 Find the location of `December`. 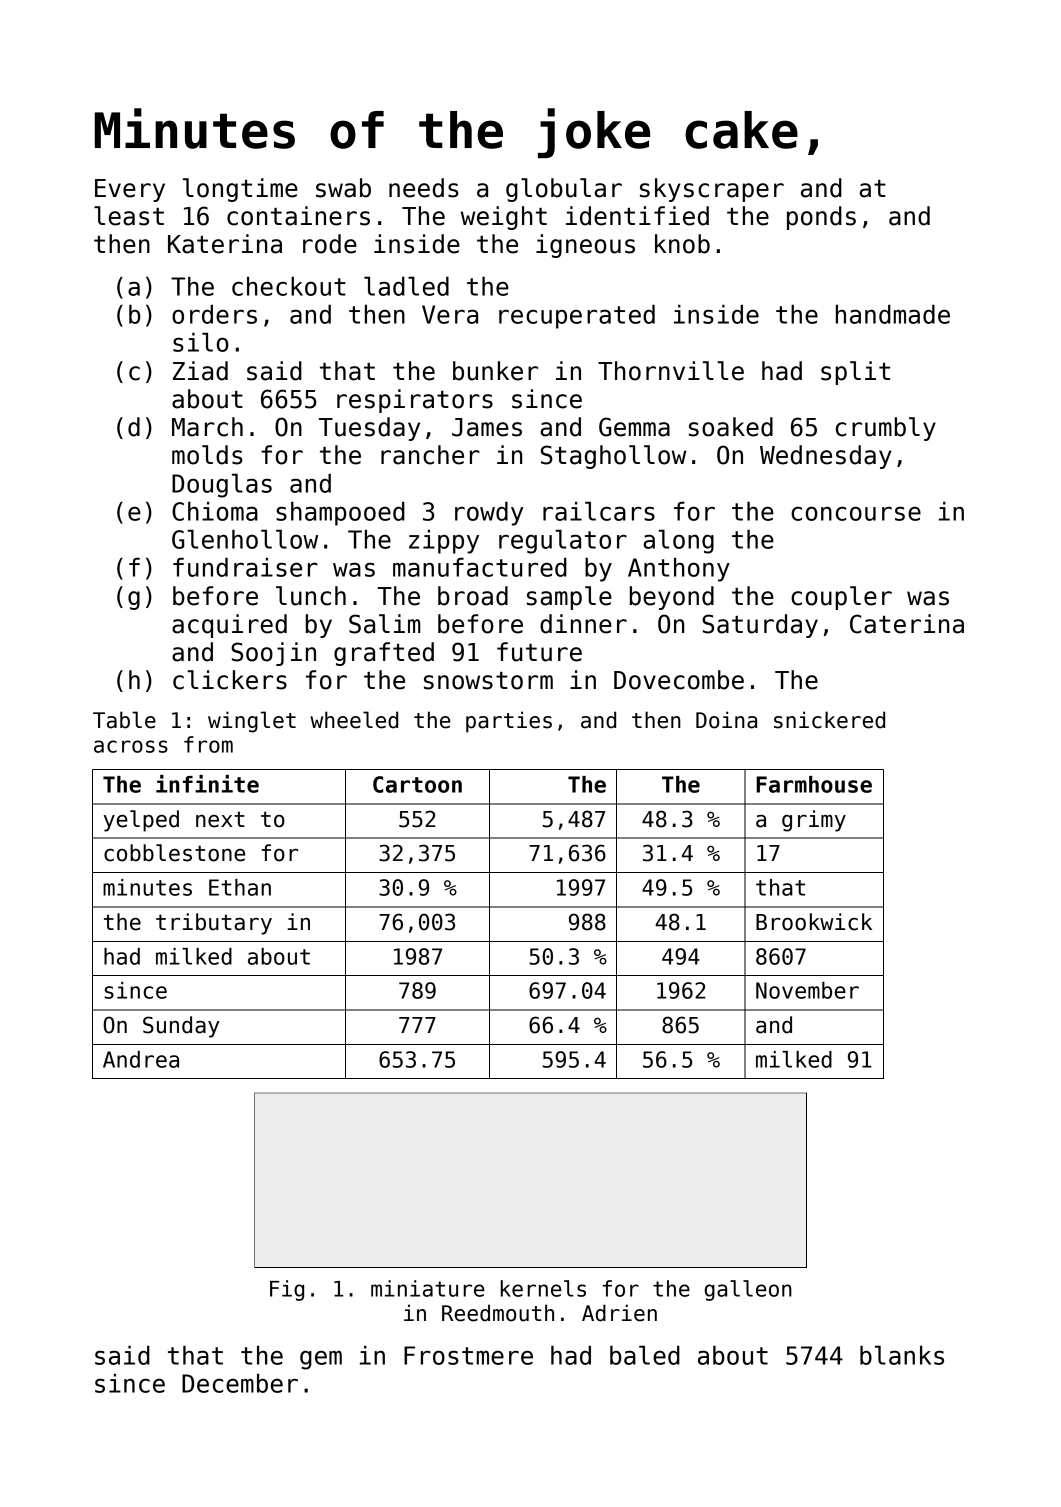

December is located at coordinates (240, 1383).
